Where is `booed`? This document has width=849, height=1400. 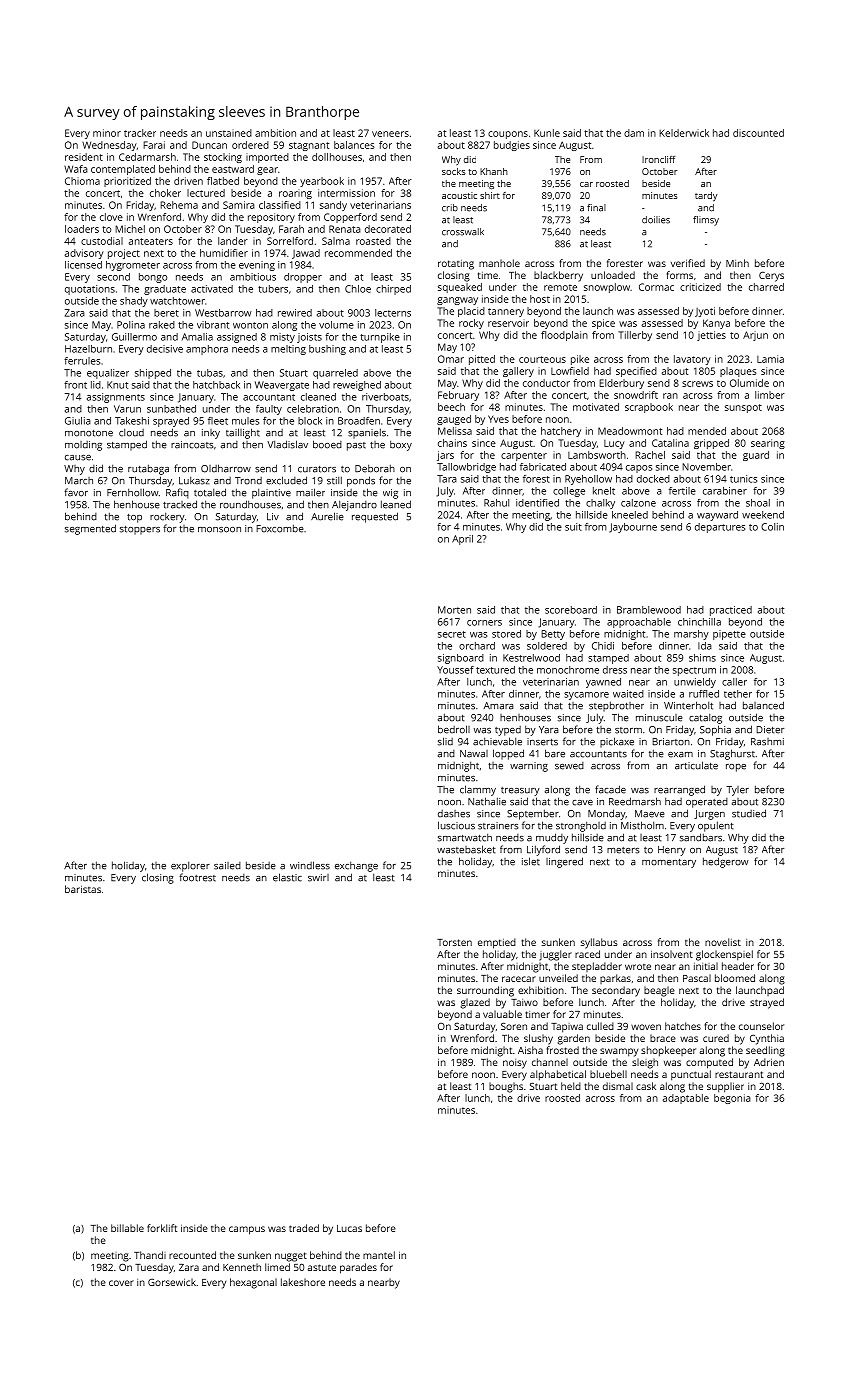
booed is located at coordinates (327, 444).
